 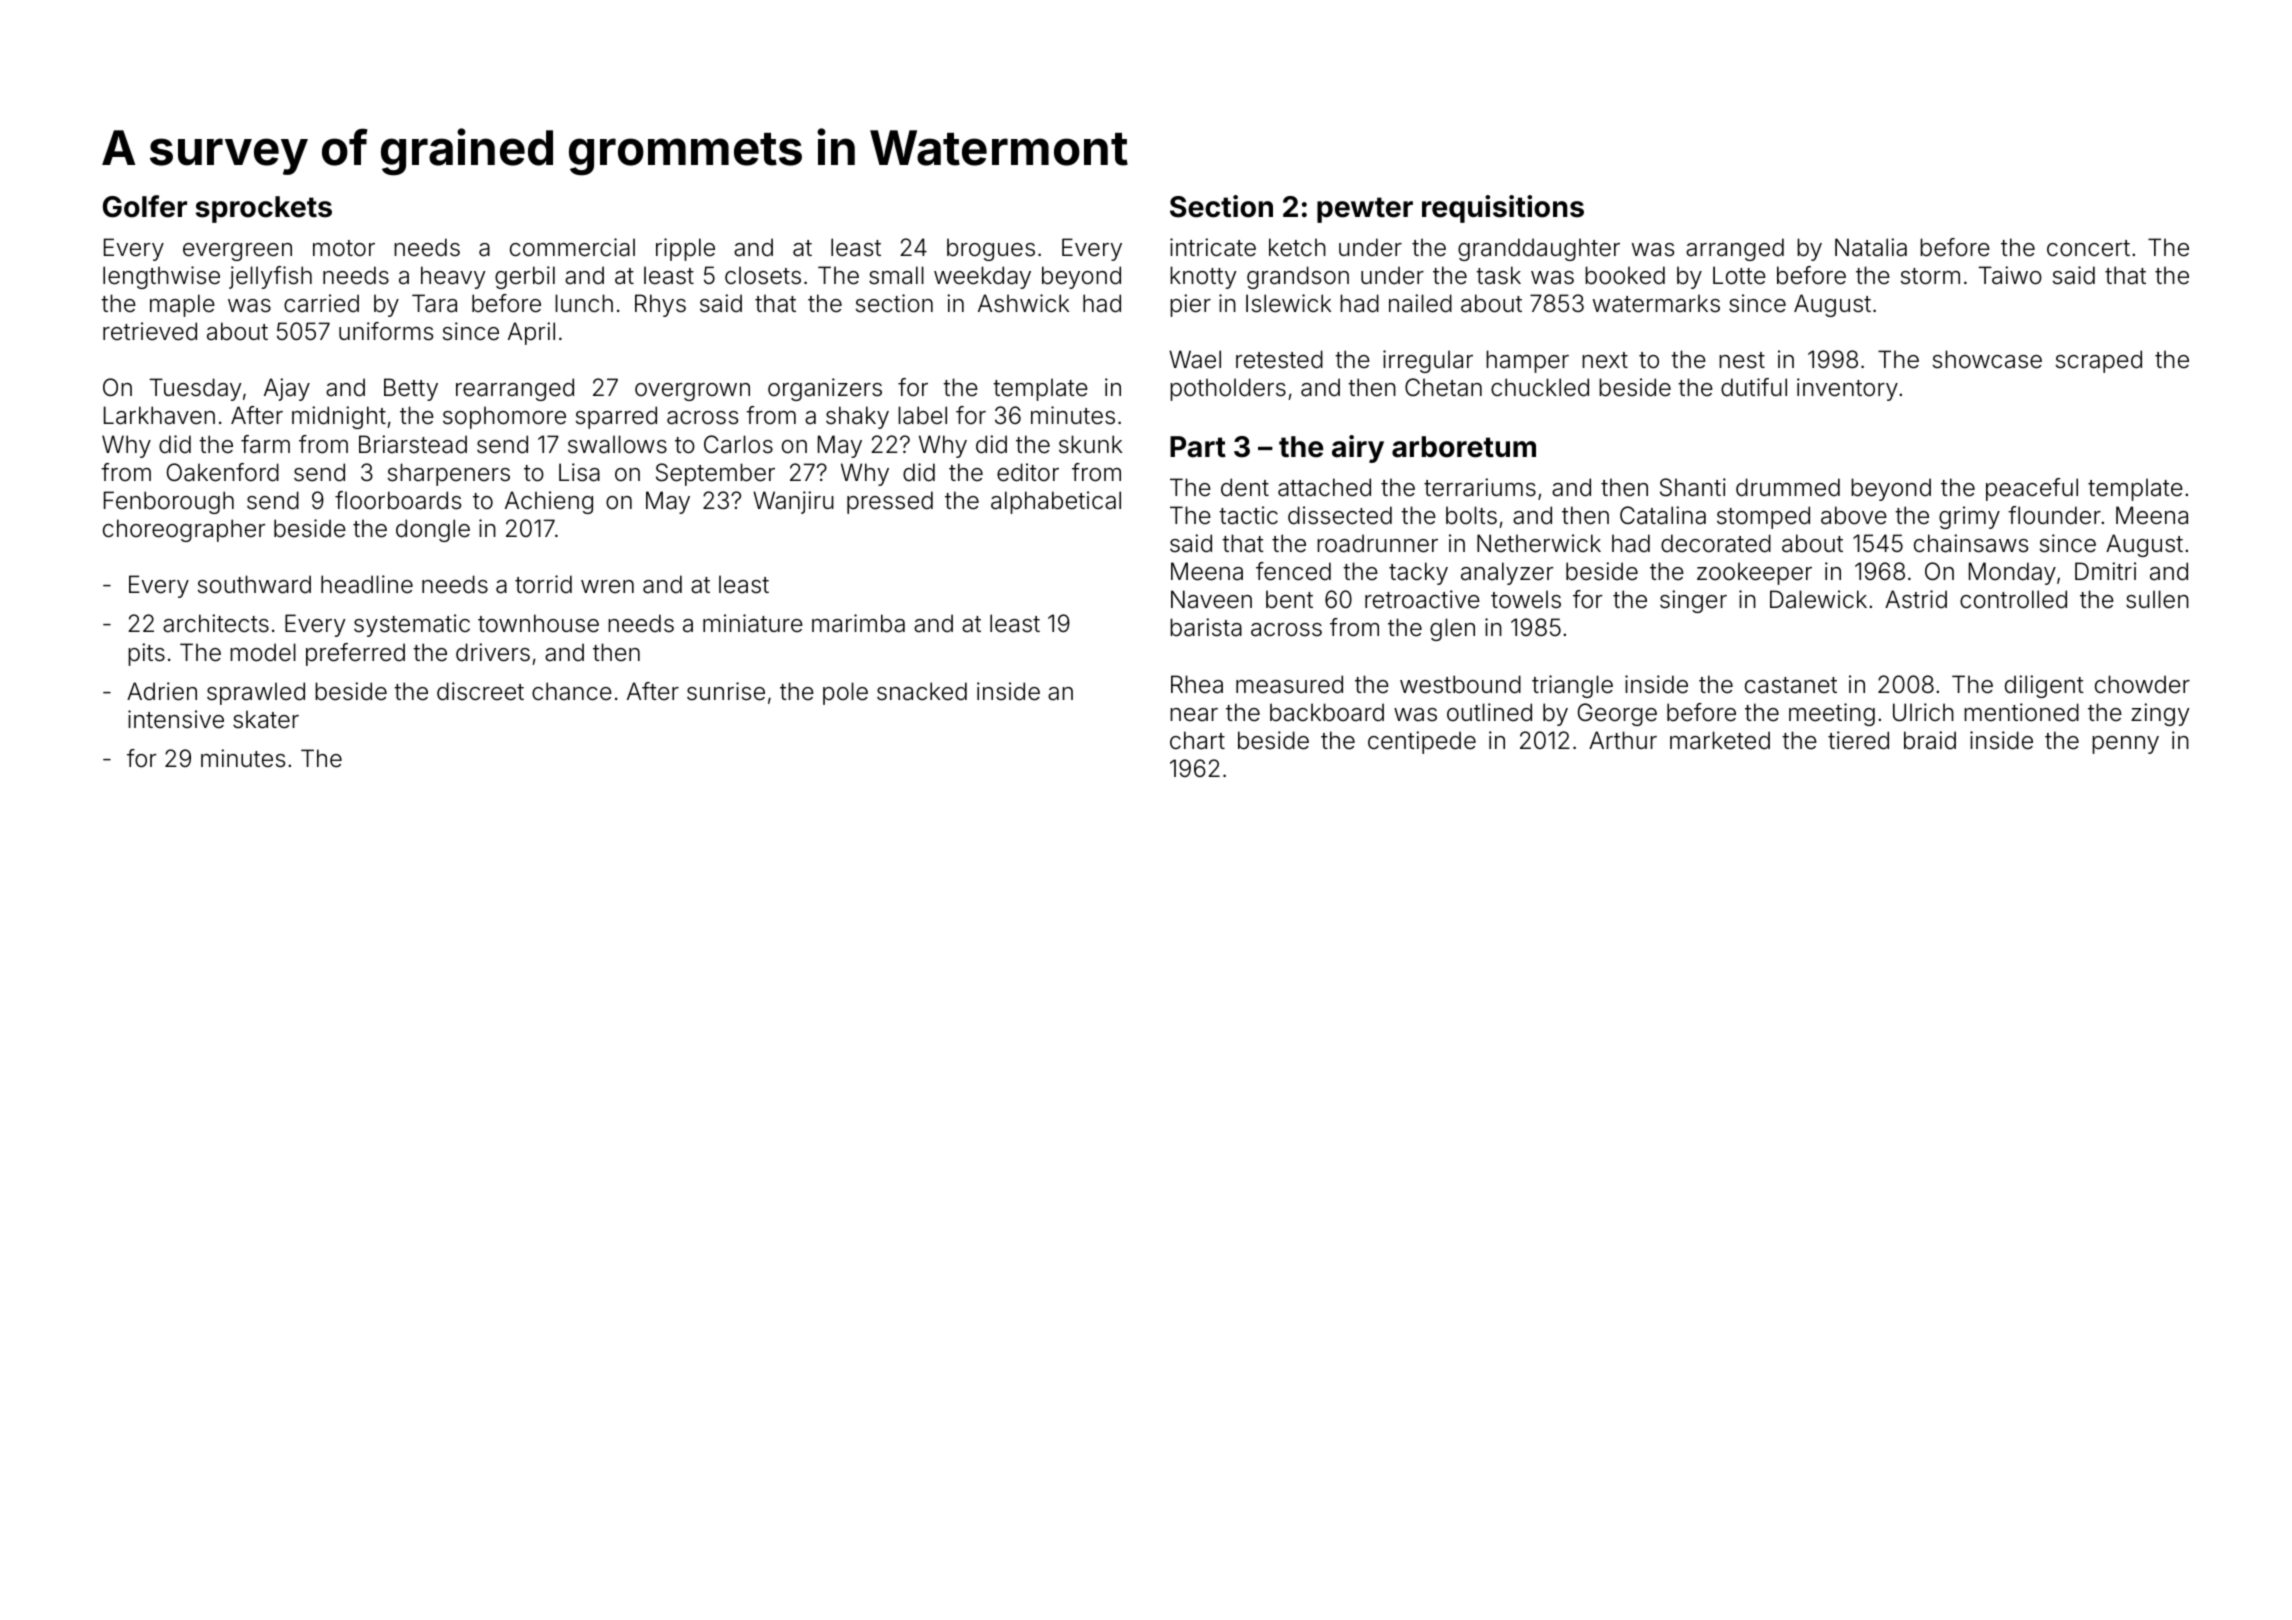 I want to click on jellyfish, so click(x=270, y=277).
